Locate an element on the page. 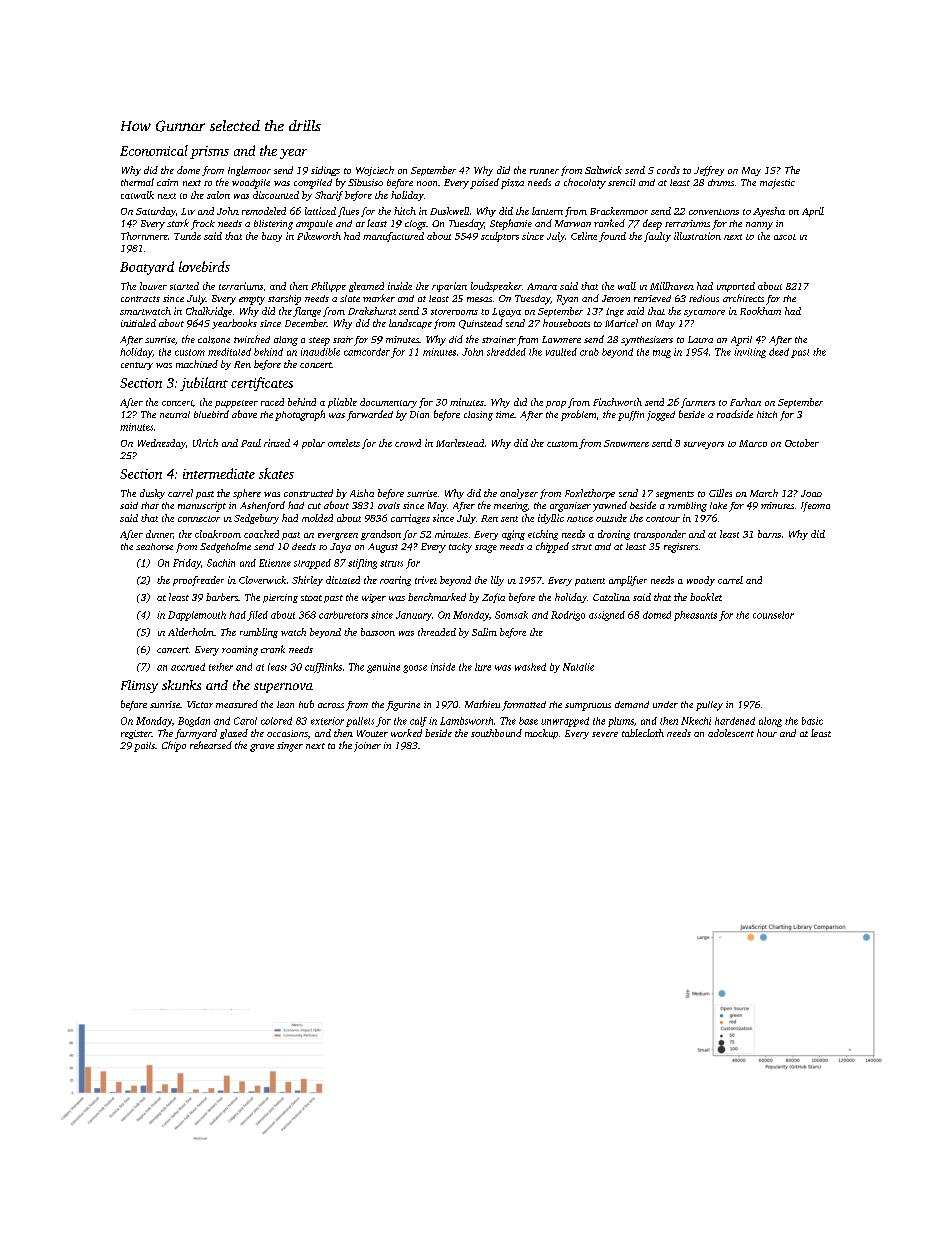 This image has width=952, height=1233. Saltwick is located at coordinates (603, 170).
